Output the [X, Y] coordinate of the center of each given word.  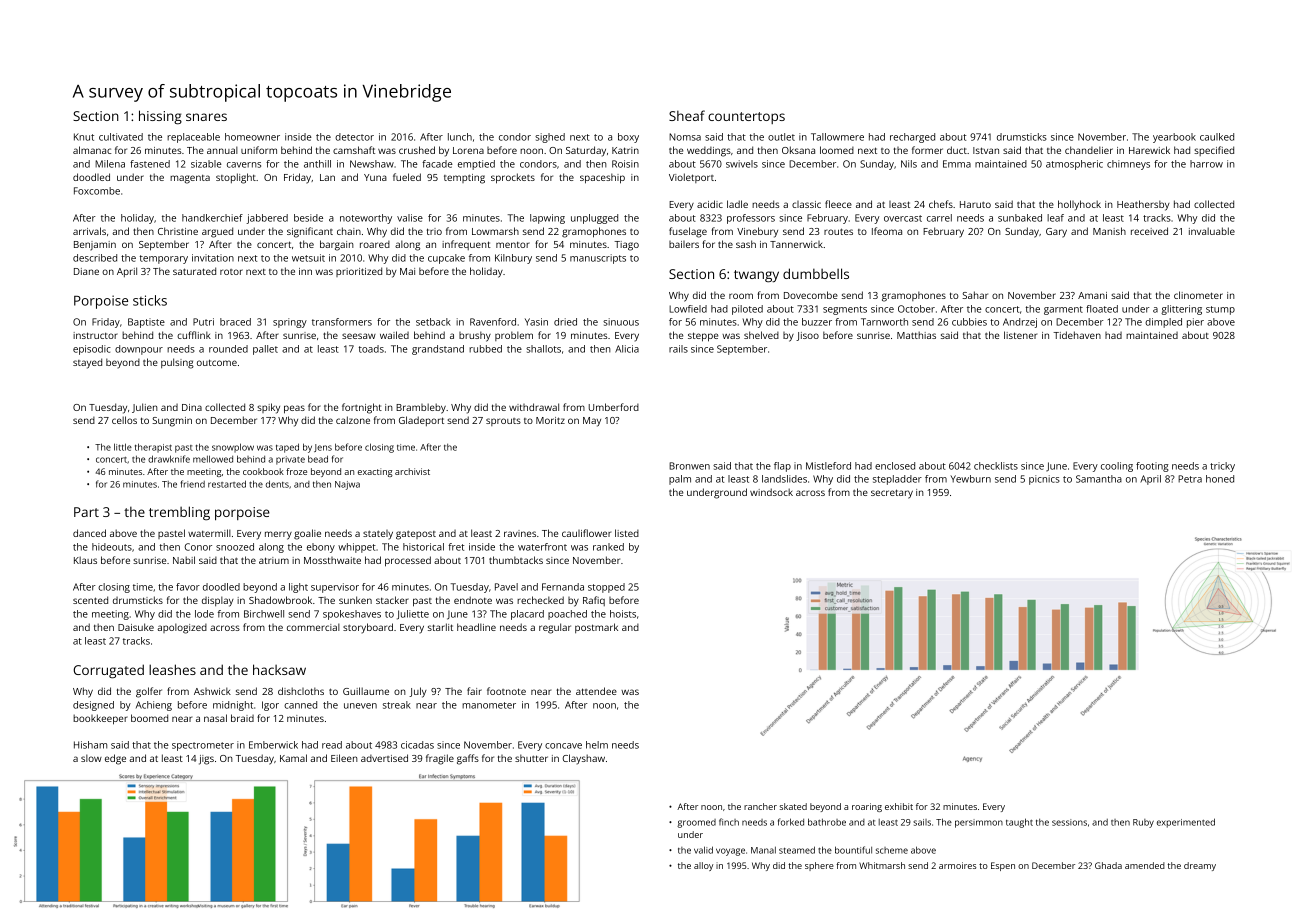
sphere [819, 866]
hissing [160, 117]
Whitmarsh [882, 865]
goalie [307, 534]
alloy [703, 866]
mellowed [213, 459]
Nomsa [685, 137]
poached [567, 615]
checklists [996, 466]
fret [456, 547]
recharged [912, 138]
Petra [1190, 479]
